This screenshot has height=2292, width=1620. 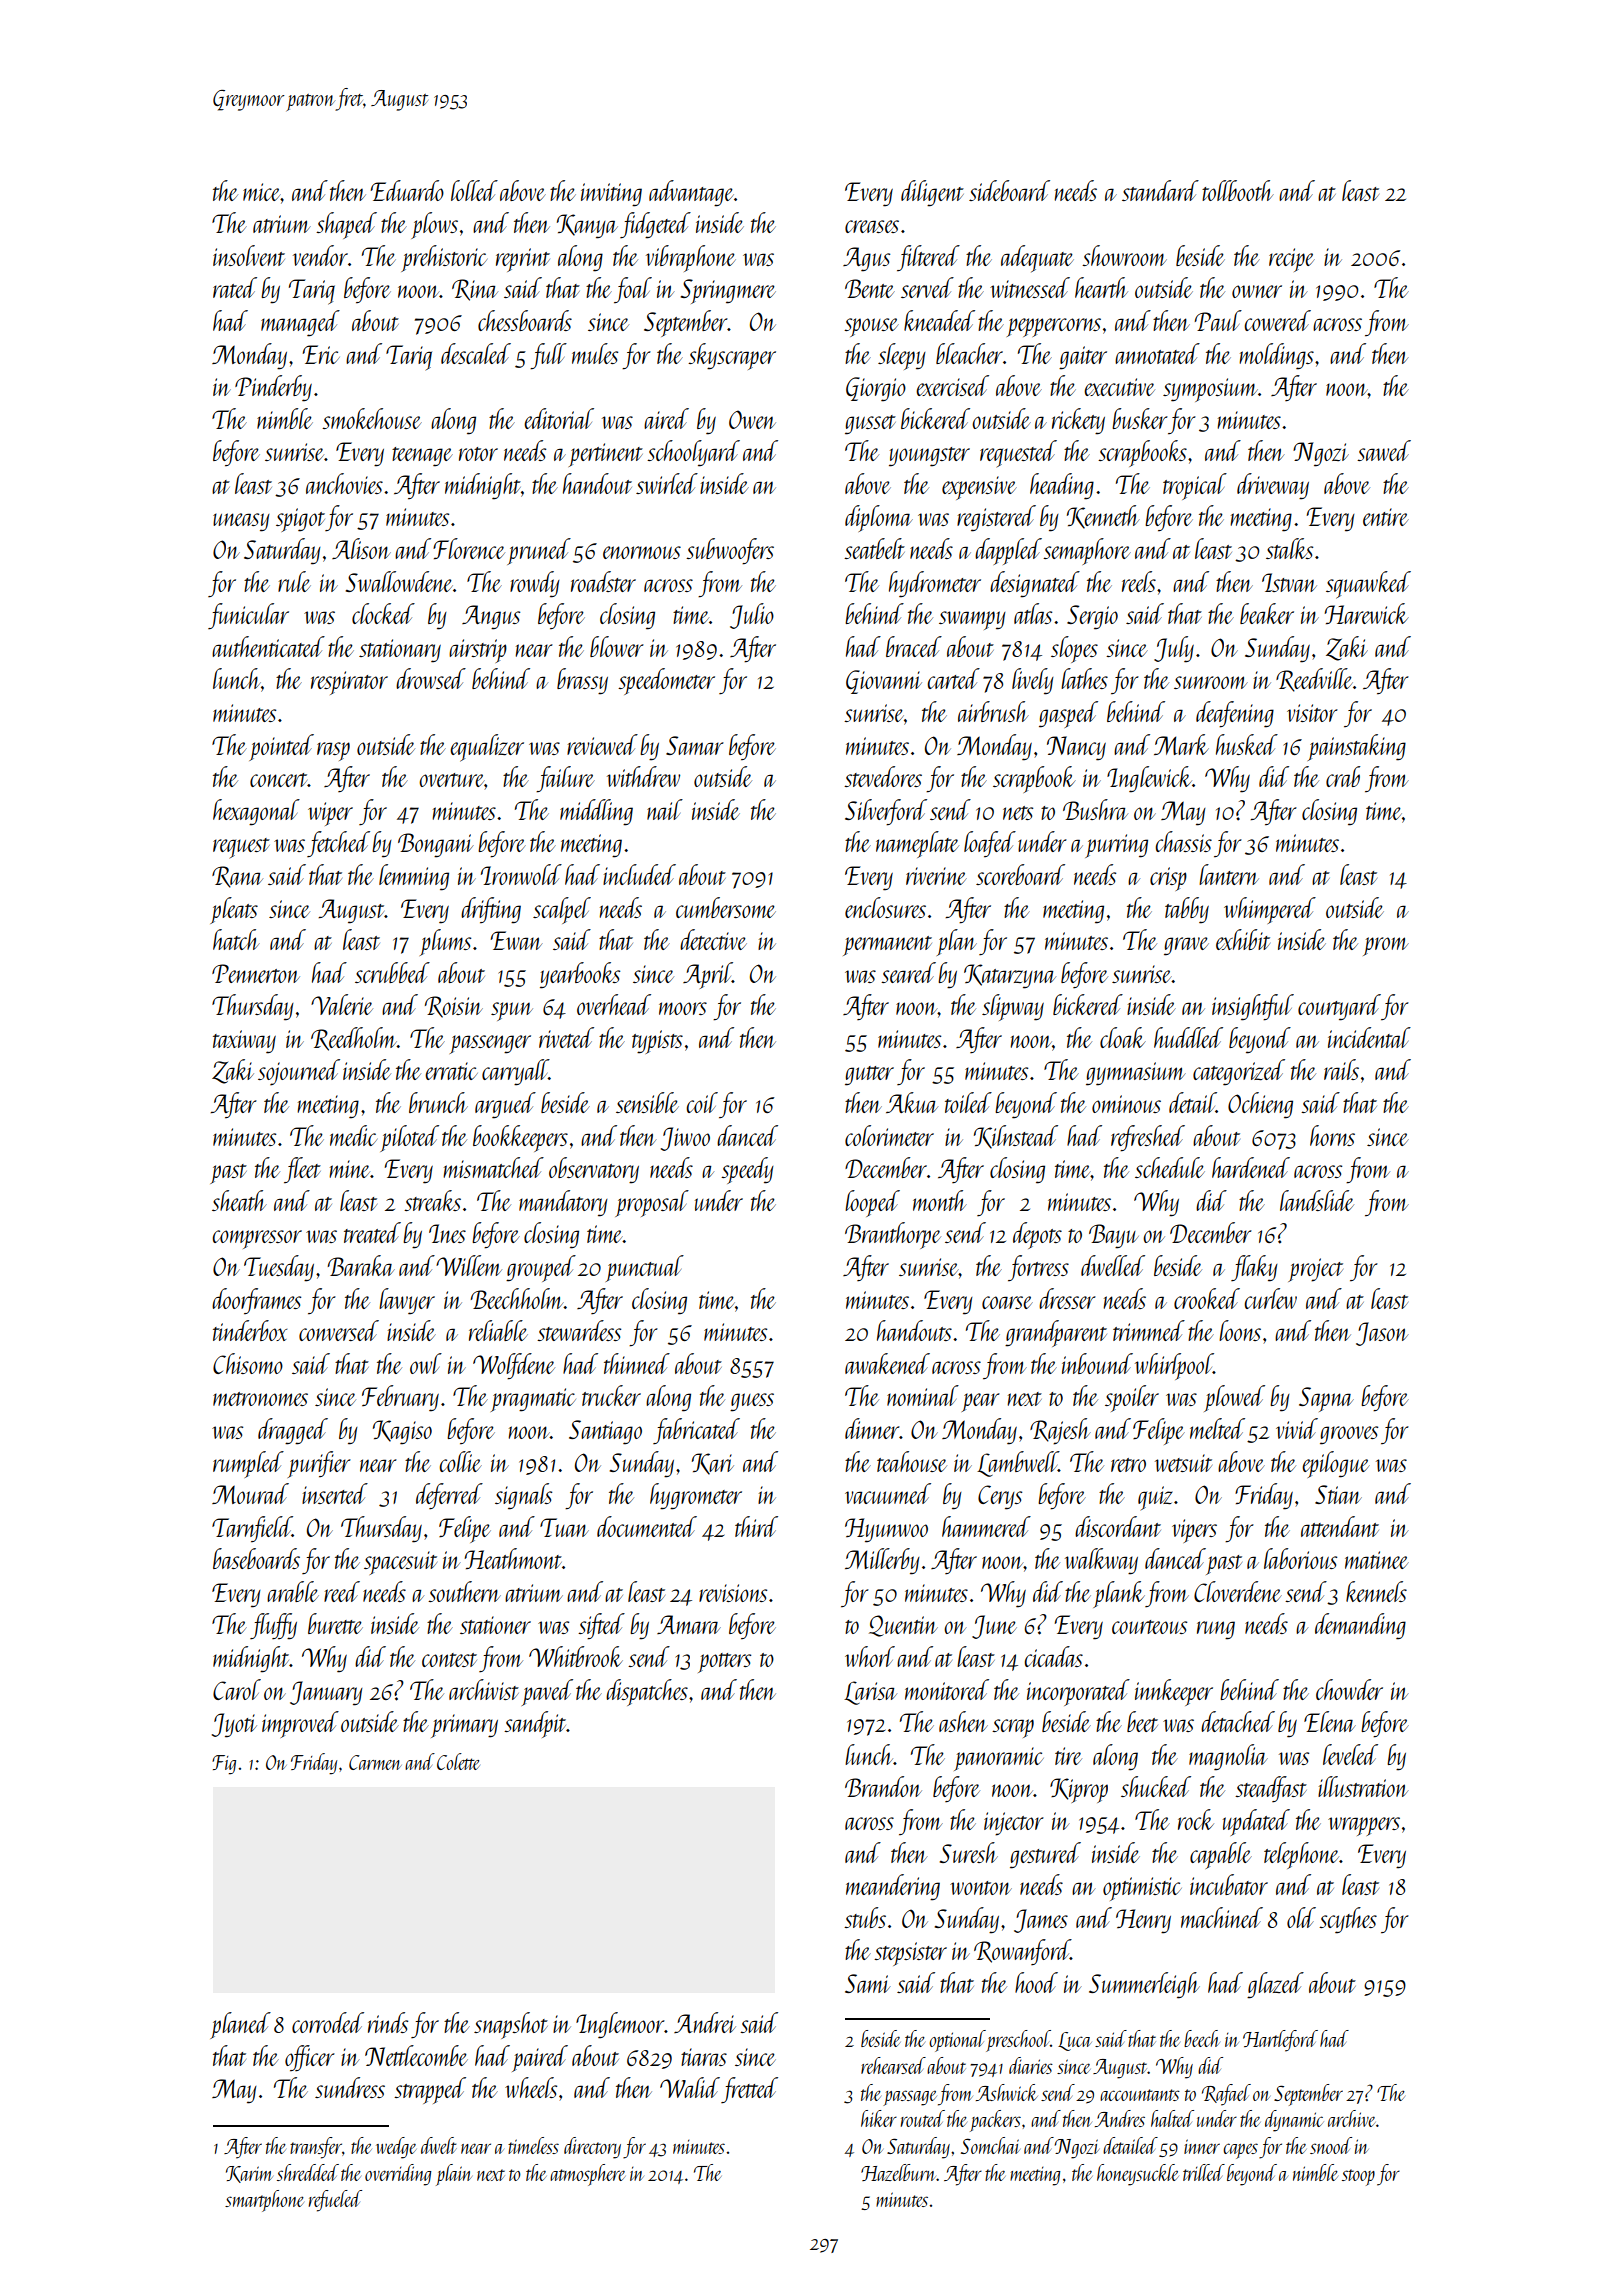 What do you see at coordinates (696, 1496) in the screenshot?
I see `hygrometer` at bounding box center [696, 1496].
